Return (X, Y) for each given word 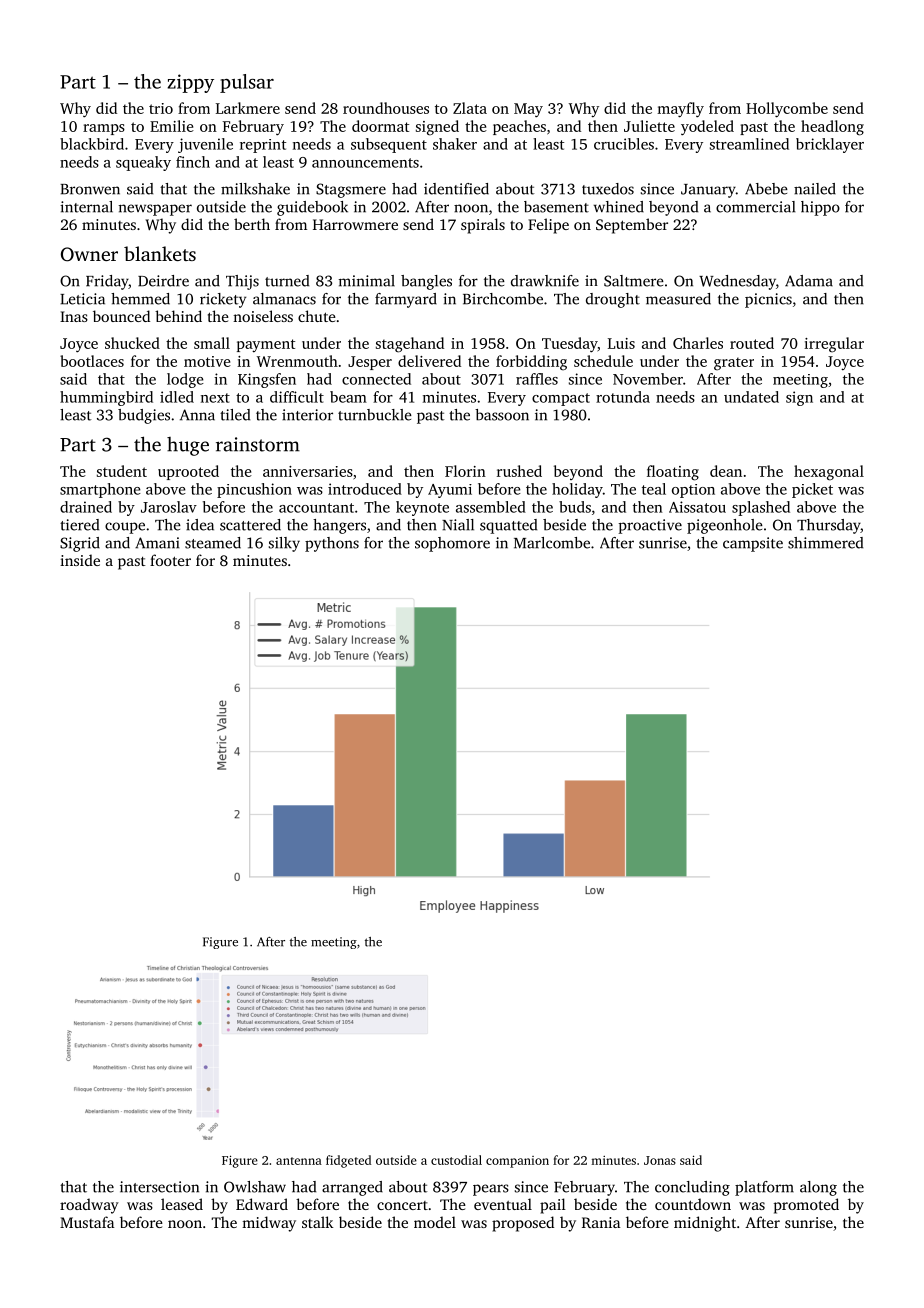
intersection (159, 1187)
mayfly (680, 110)
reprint (263, 146)
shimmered (825, 543)
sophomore (452, 544)
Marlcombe (552, 543)
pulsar (247, 83)
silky (284, 544)
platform (764, 1188)
